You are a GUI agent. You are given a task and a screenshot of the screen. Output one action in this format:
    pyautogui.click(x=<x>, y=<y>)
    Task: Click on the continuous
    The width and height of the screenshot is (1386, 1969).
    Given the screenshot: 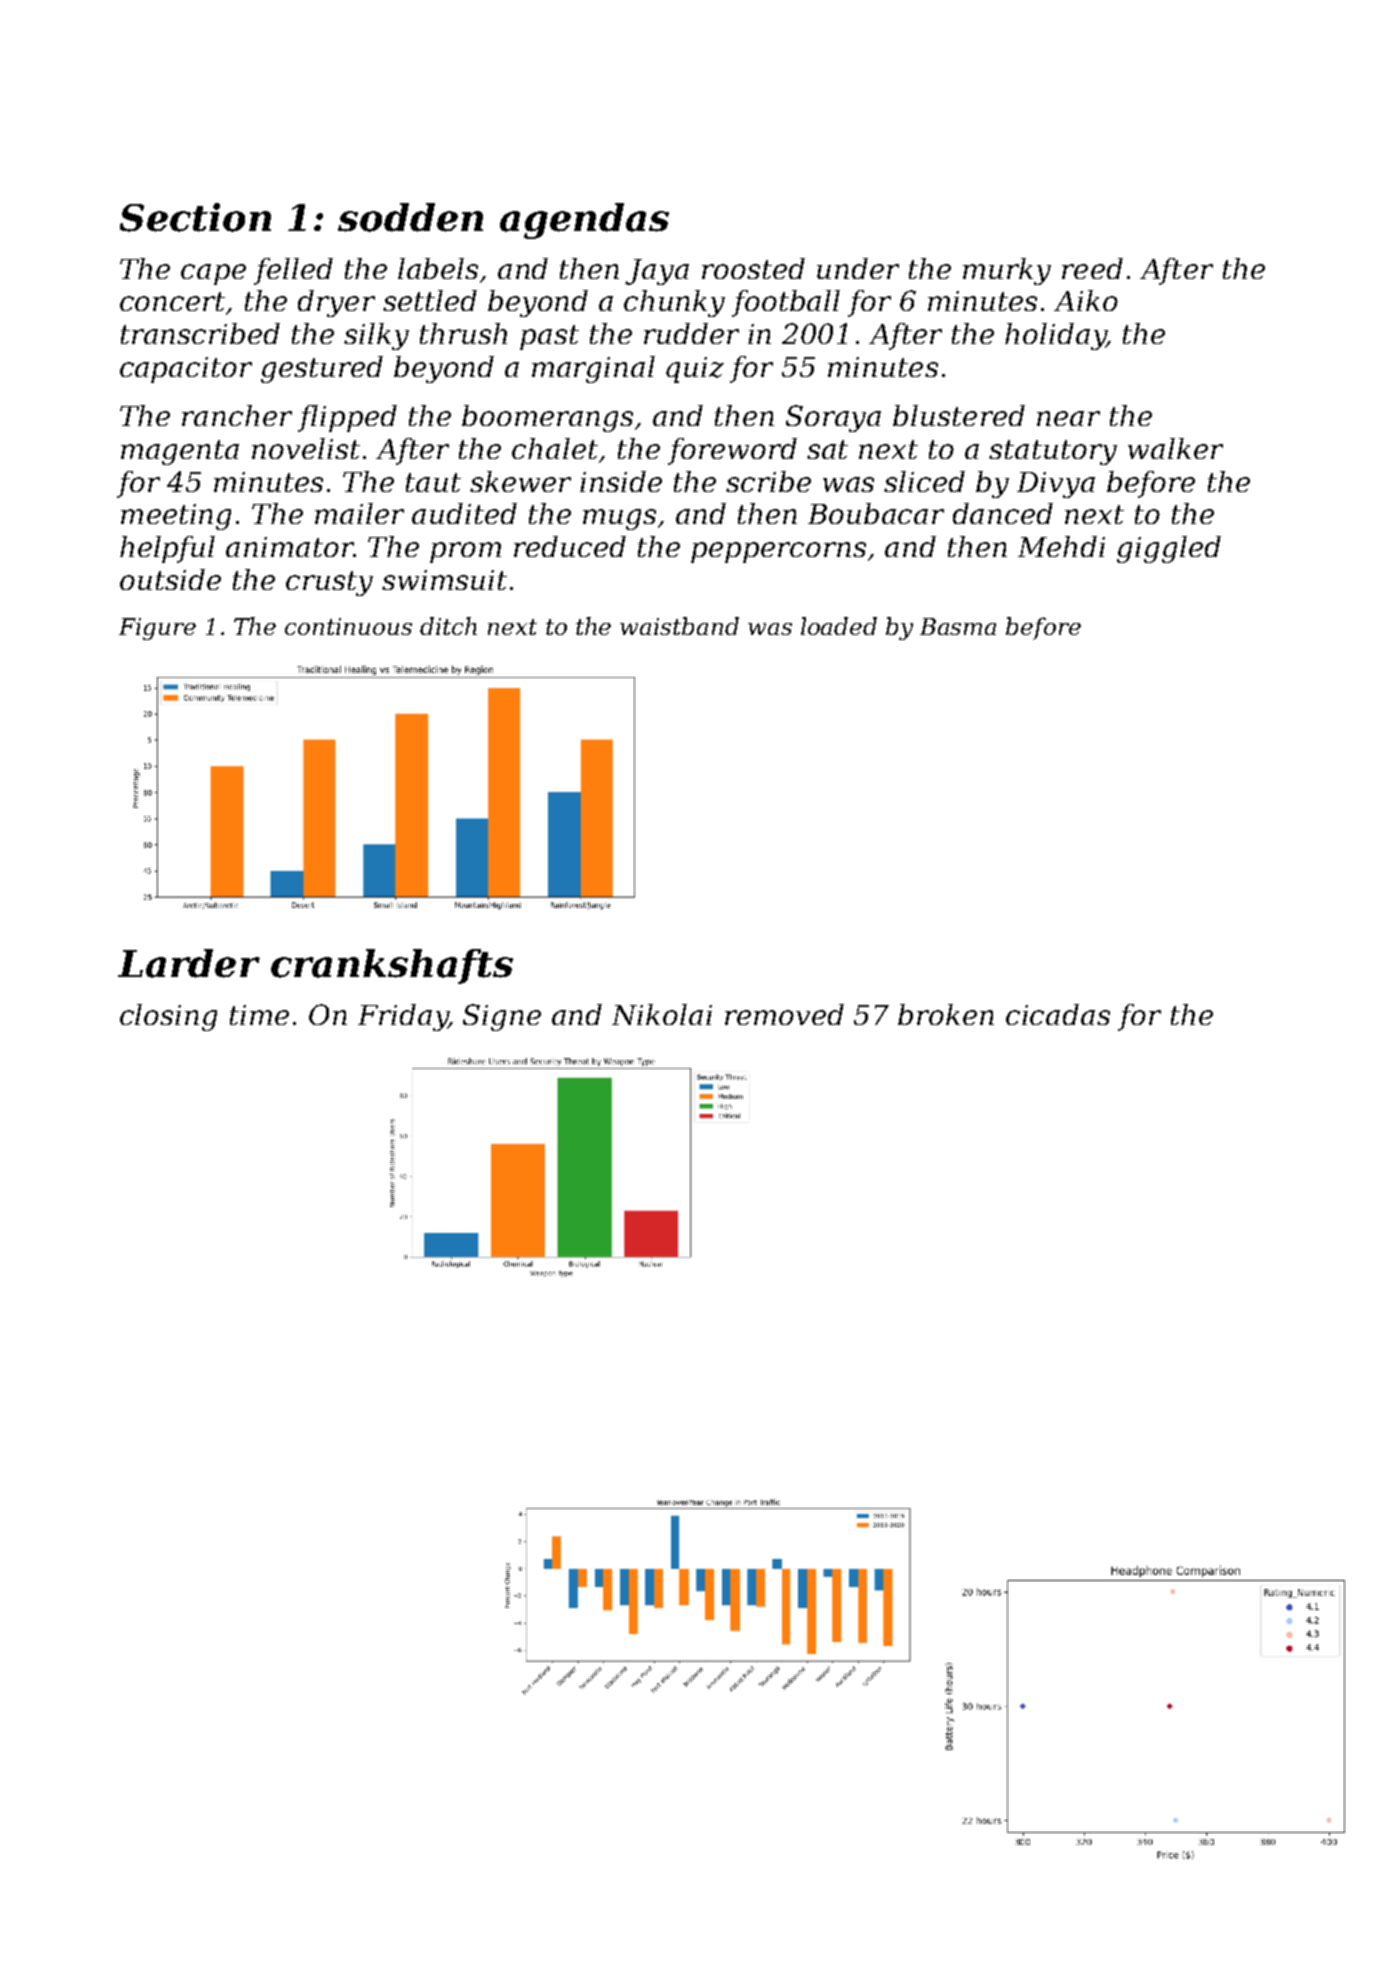 What is the action you would take?
    pyautogui.click(x=348, y=626)
